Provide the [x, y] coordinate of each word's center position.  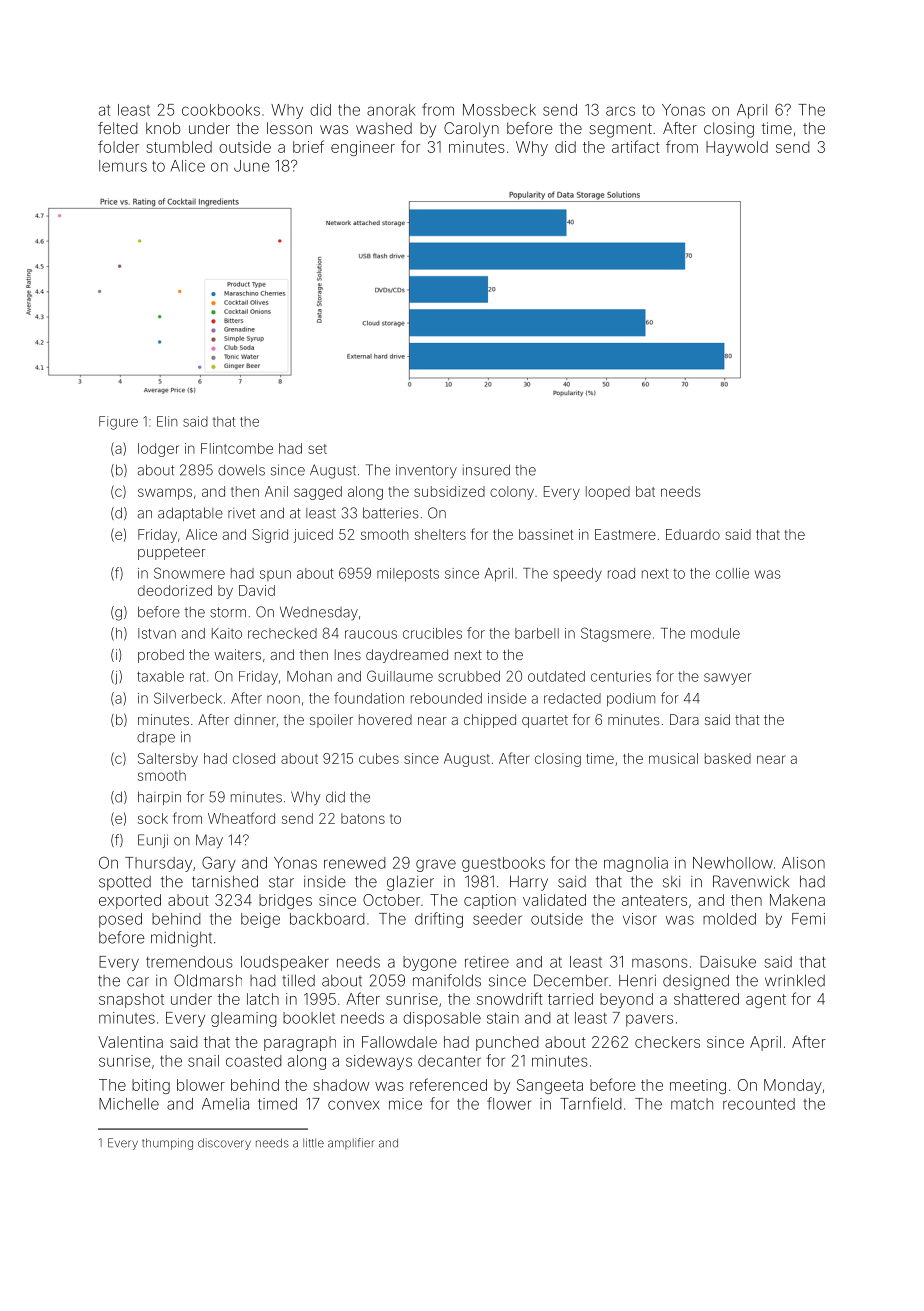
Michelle [129, 1104]
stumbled [179, 147]
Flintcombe [237, 448]
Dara [684, 719]
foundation [369, 698]
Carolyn [471, 130]
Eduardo [693, 534]
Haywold [737, 148]
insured [486, 470]
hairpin [159, 798]
